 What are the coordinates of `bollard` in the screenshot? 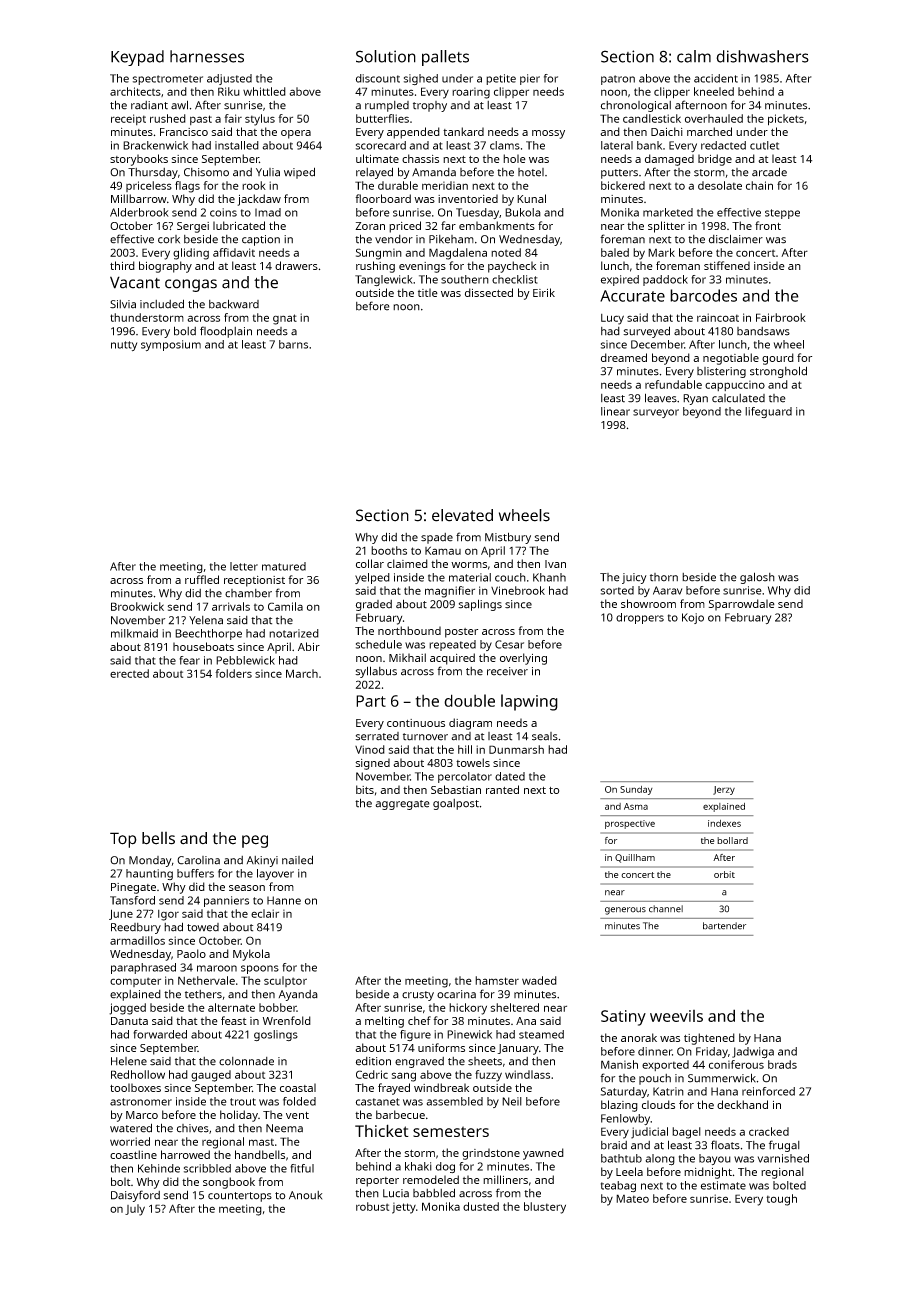 It's located at (732, 840).
